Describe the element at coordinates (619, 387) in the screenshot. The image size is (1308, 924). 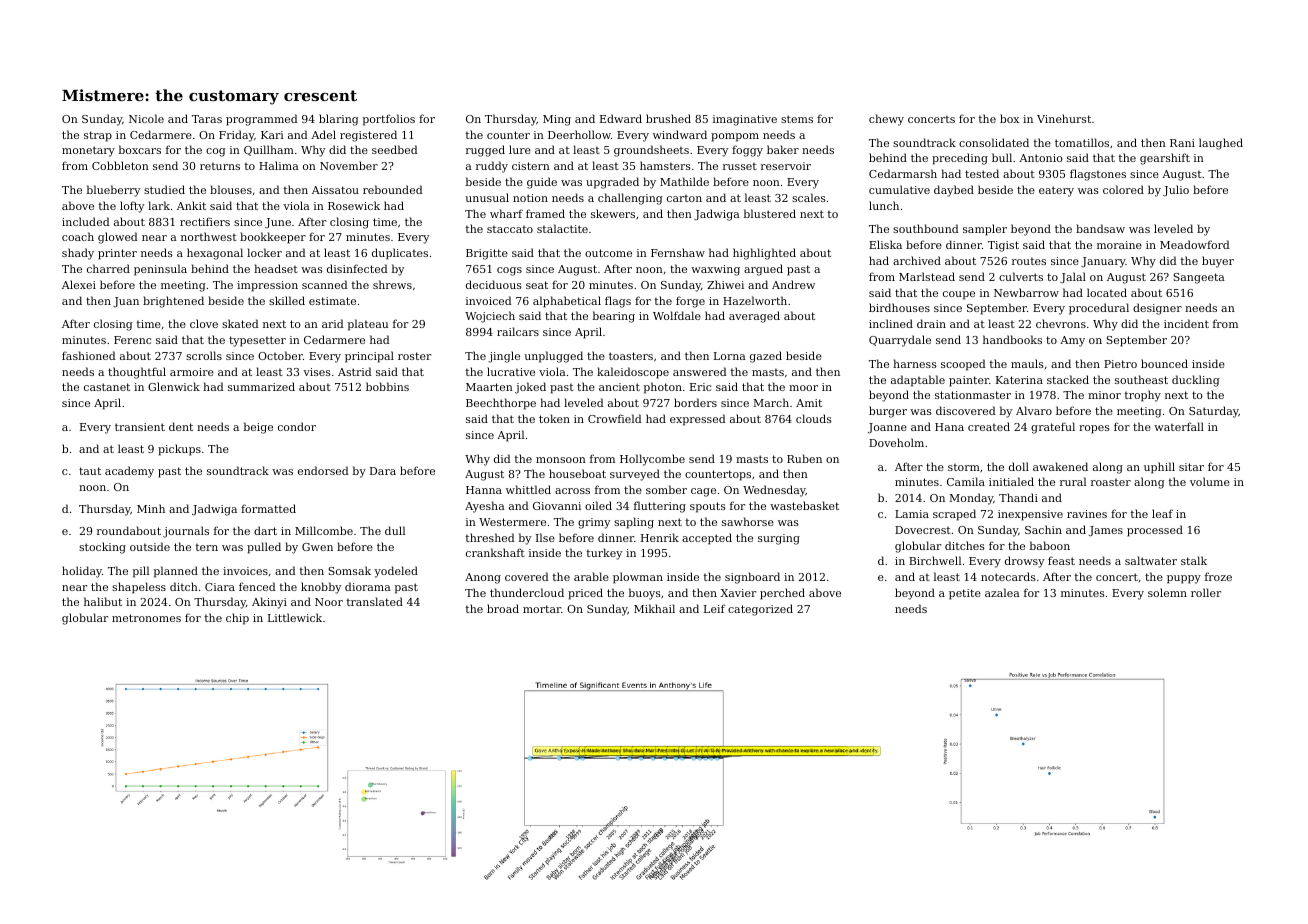
I see `ancient` at that location.
